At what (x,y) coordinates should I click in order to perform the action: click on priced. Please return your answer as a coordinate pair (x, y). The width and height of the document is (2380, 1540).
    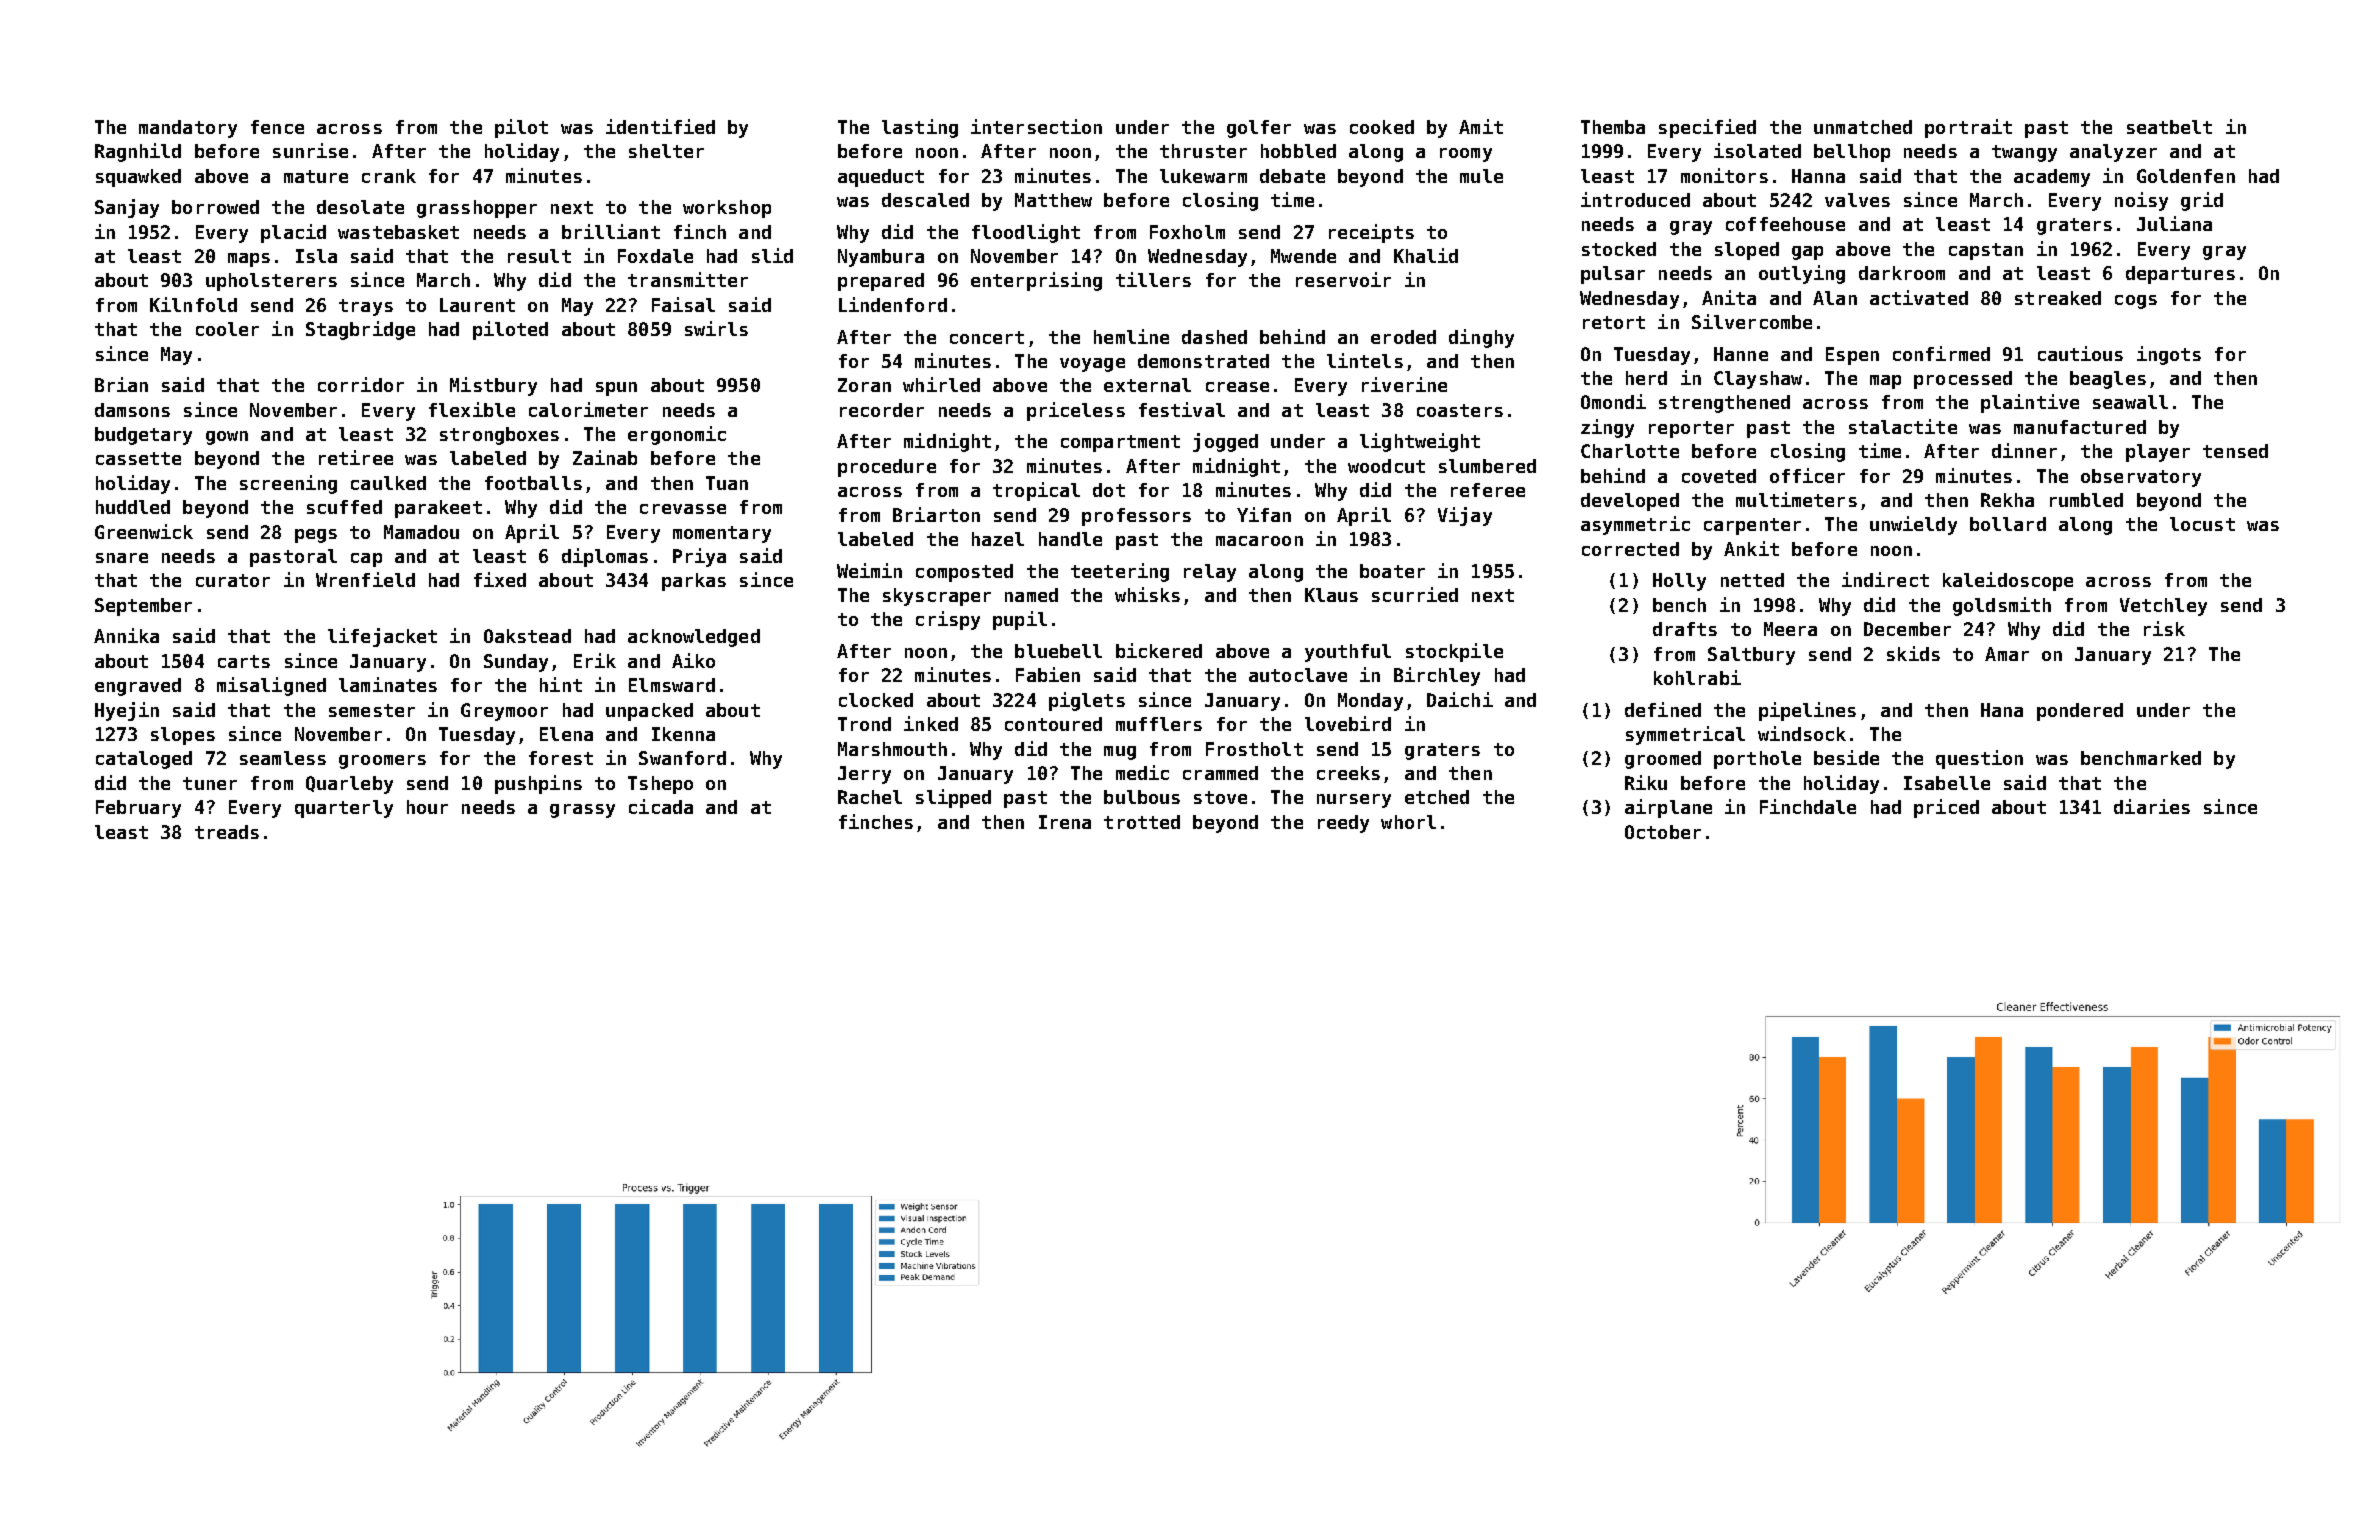
    Looking at the image, I should click on (1946, 808).
